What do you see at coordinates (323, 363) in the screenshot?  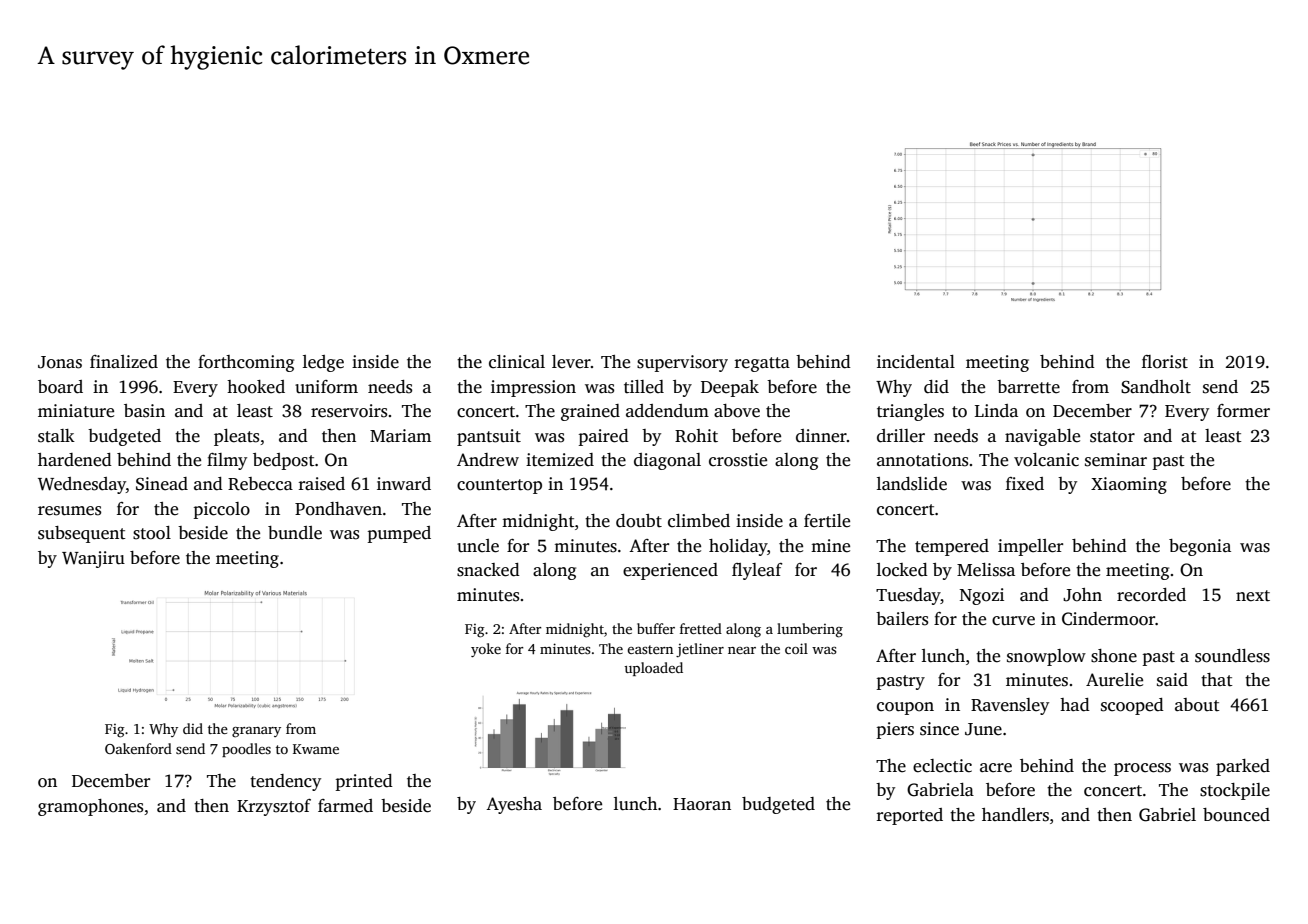 I see `ledge` at bounding box center [323, 363].
